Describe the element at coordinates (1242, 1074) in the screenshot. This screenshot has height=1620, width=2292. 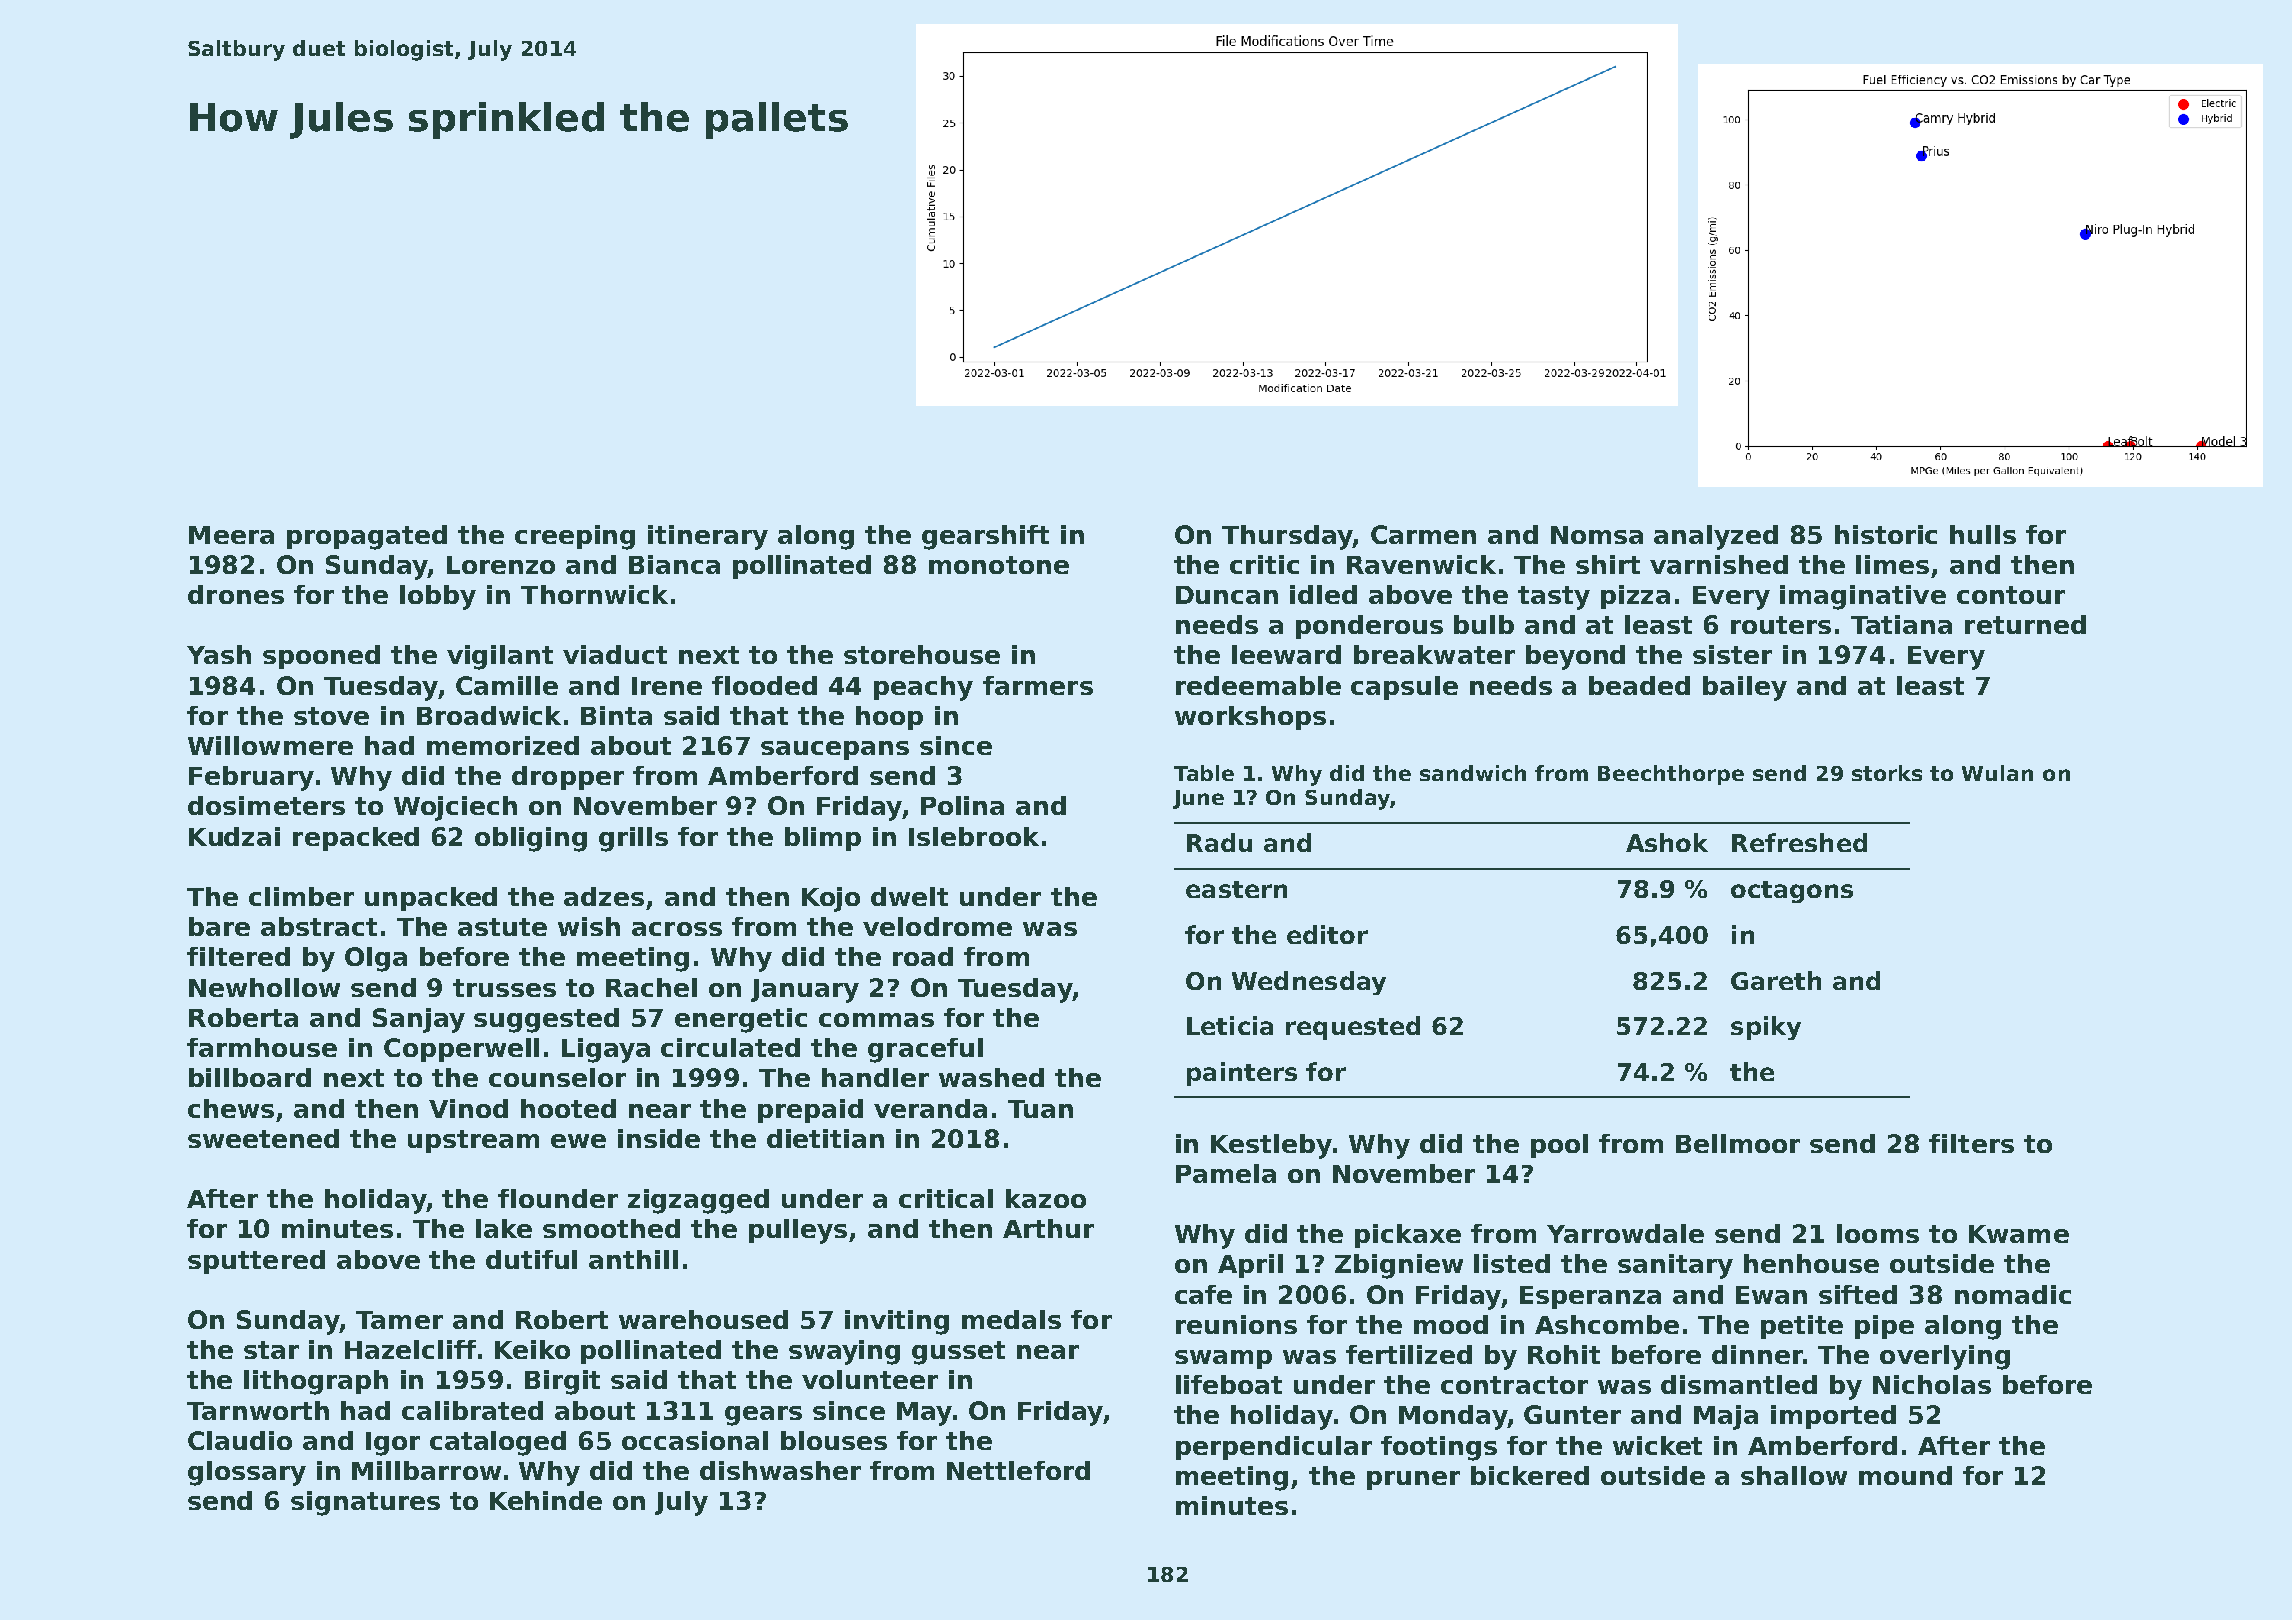
I see `painters` at that location.
